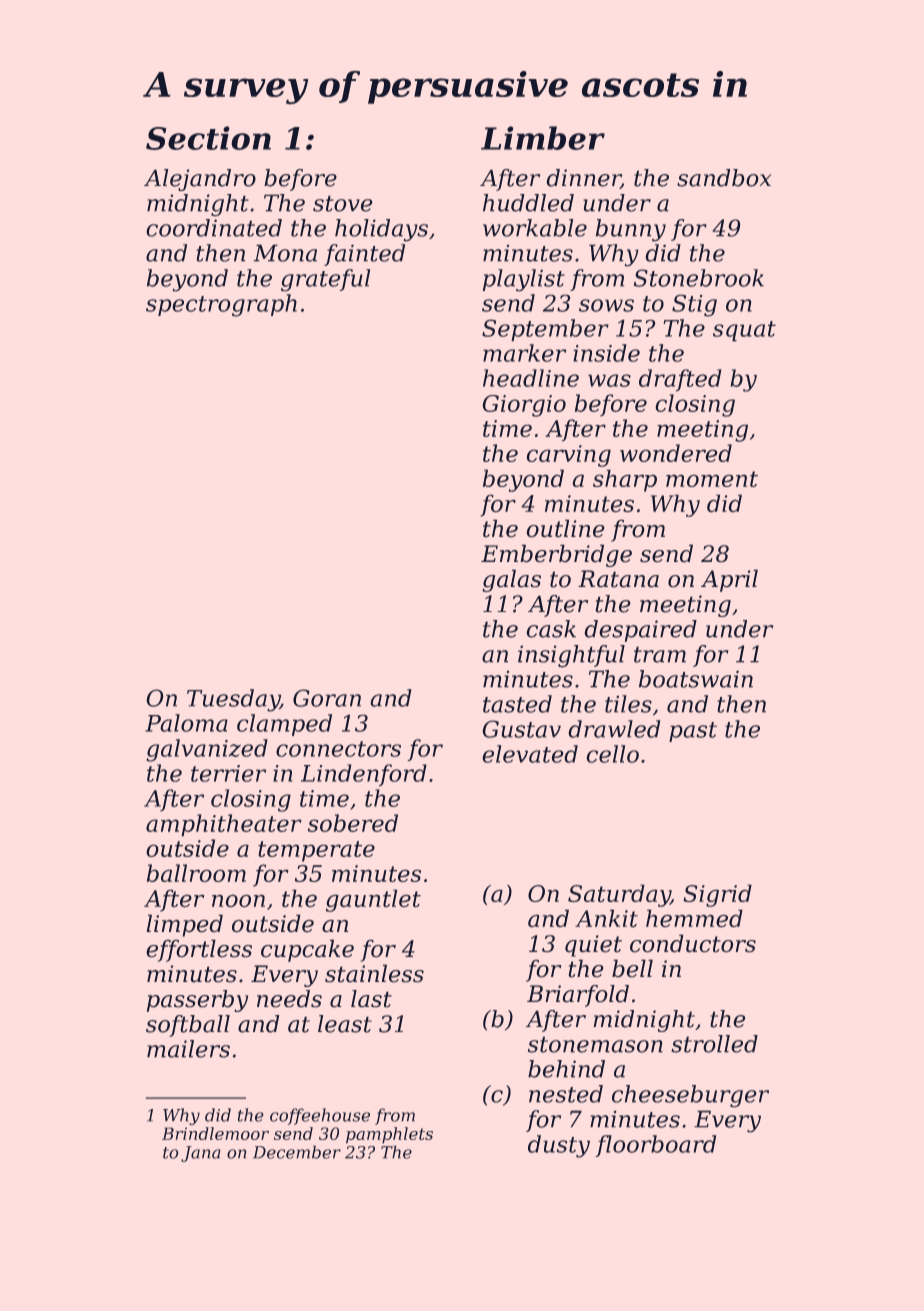  Describe the element at coordinates (571, 656) in the document. I see `insightful` at that location.
